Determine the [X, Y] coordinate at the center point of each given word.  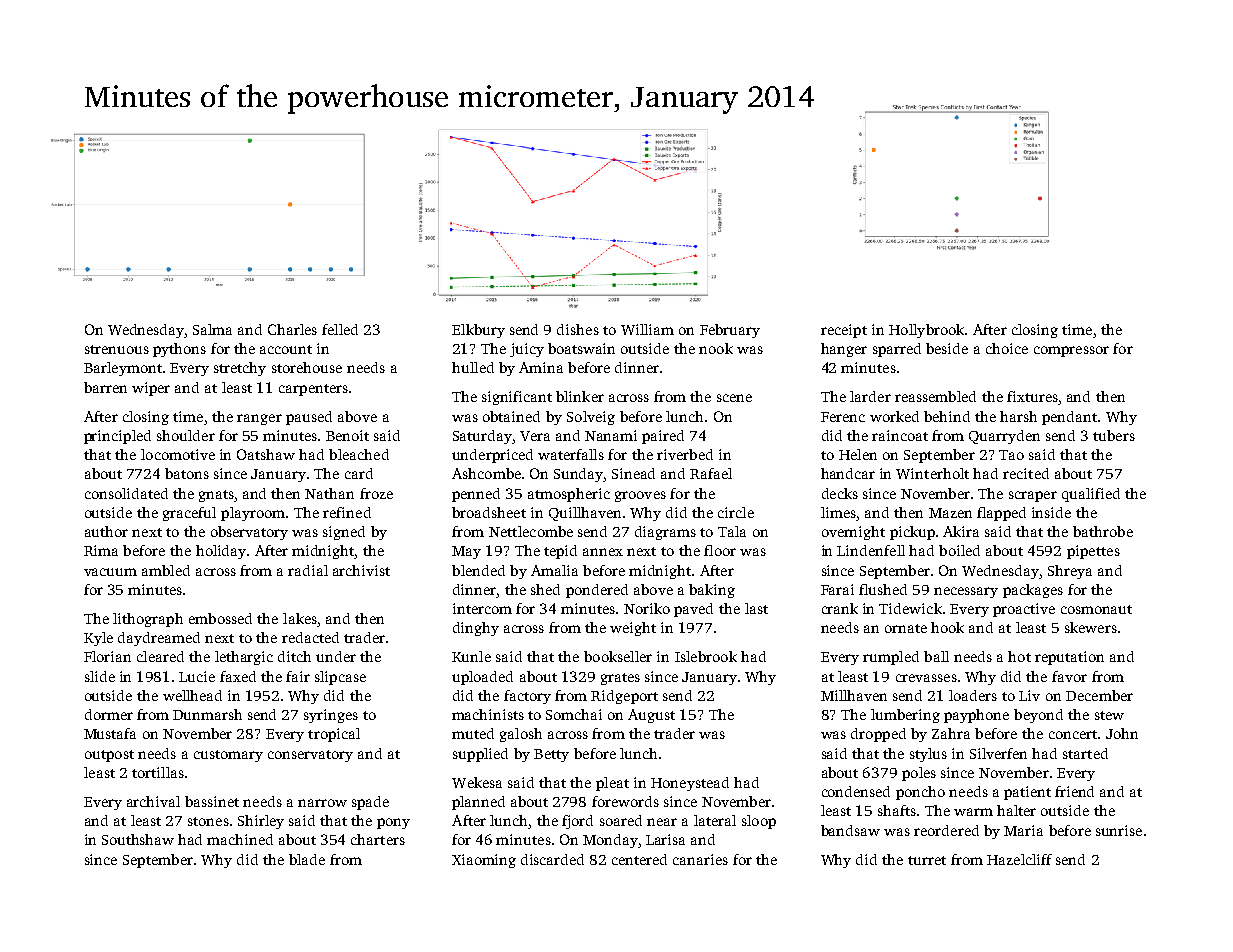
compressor [1071, 351]
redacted [310, 637]
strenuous [117, 349]
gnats [216, 496]
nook [716, 348]
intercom [482, 608]
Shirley [261, 822]
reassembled [935, 396]
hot [1019, 656]
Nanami [611, 435]
